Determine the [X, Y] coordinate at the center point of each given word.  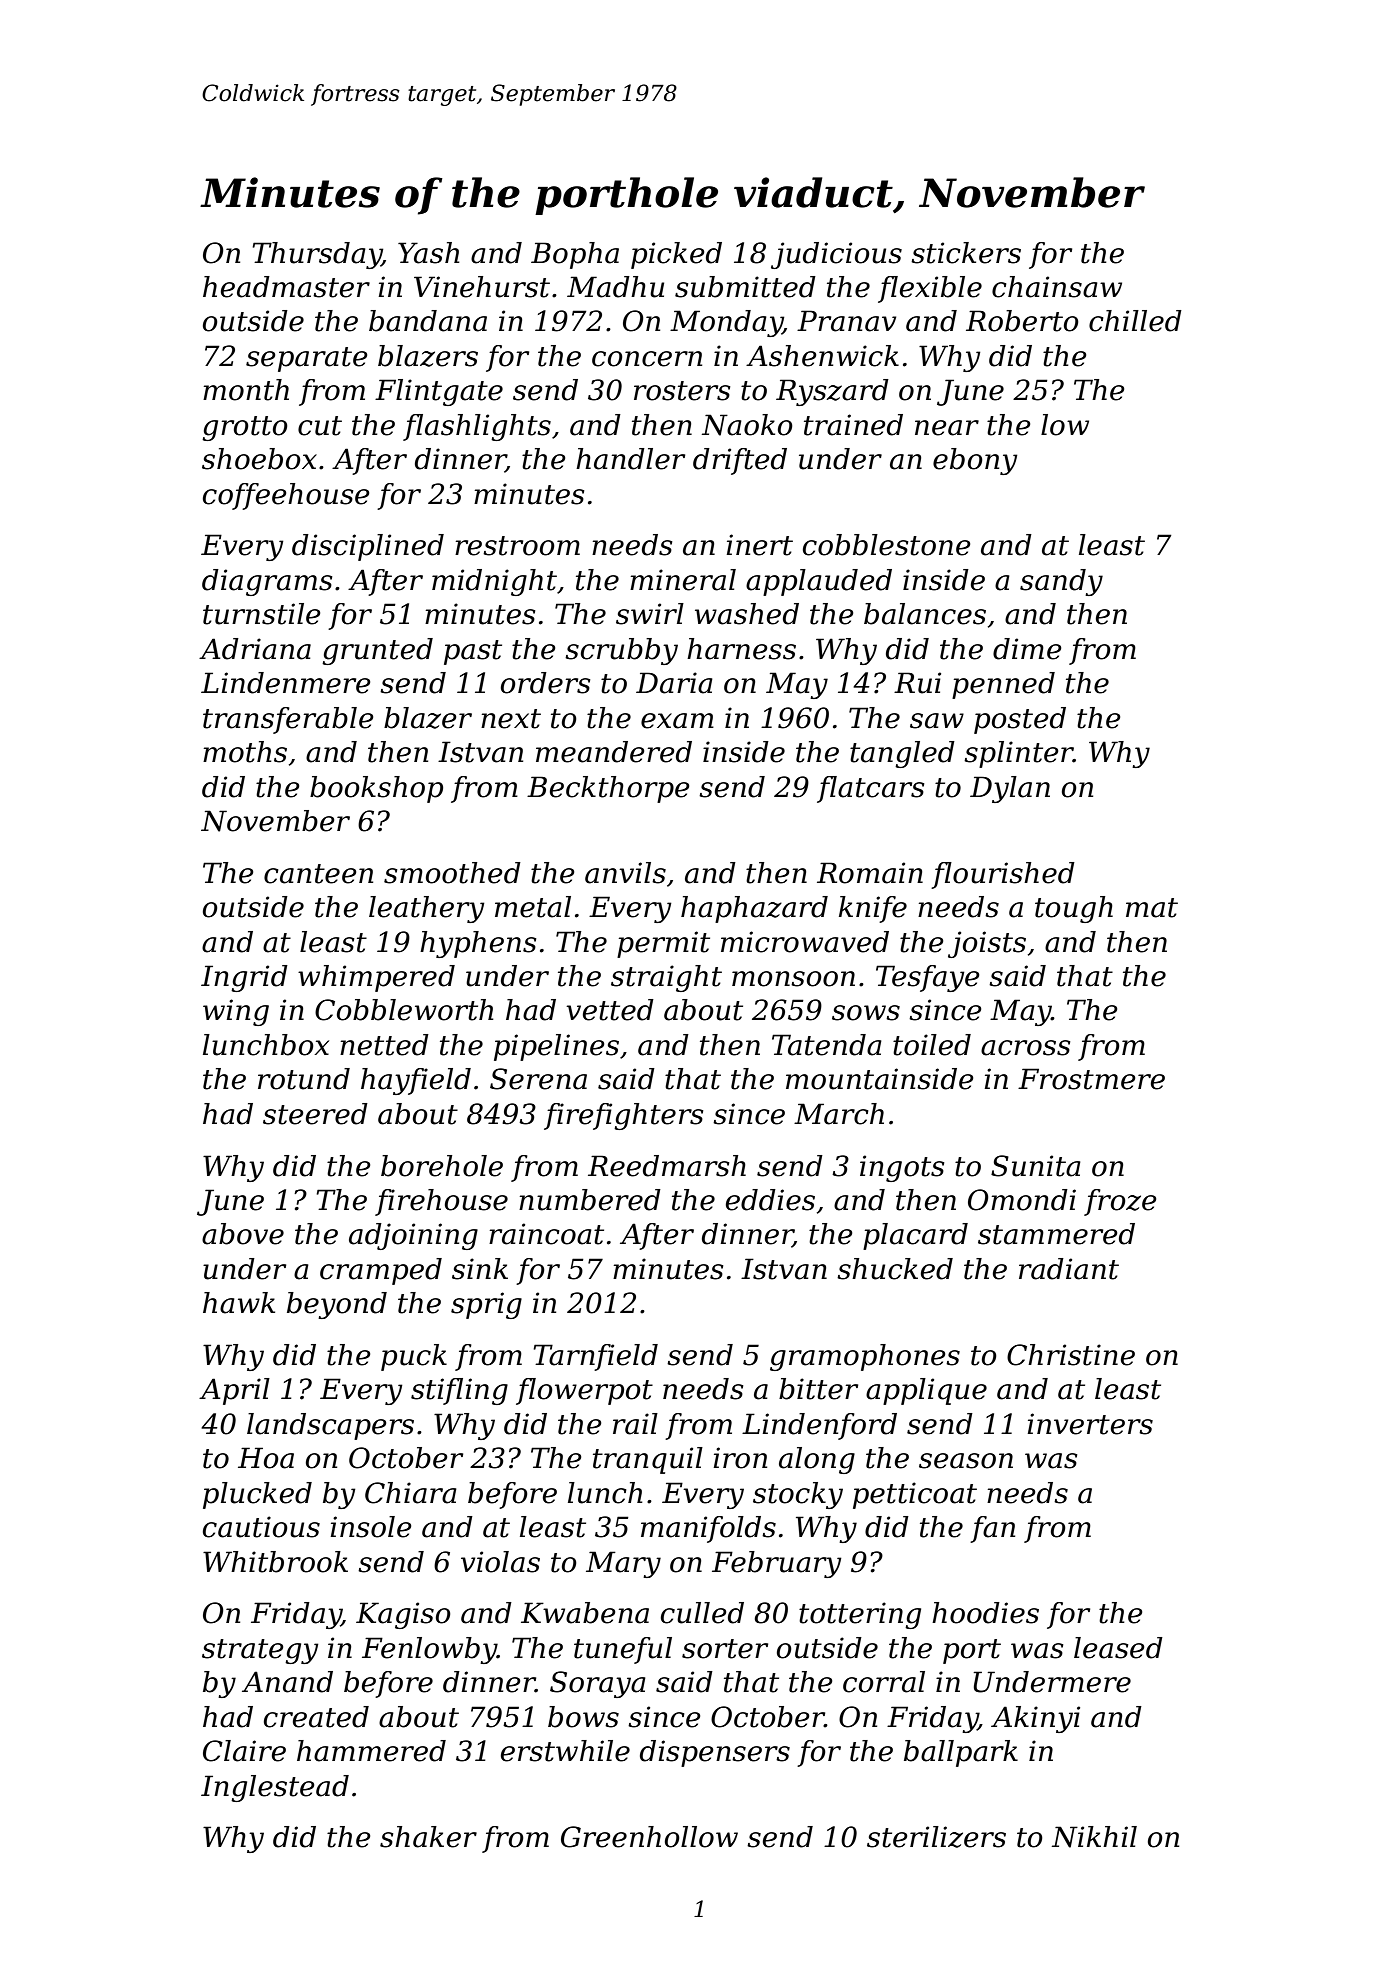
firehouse [441, 1202]
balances [925, 614]
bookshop [376, 789]
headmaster [286, 287]
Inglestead [275, 1788]
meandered [614, 752]
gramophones [865, 1357]
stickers [966, 253]
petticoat [915, 1495]
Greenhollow [649, 1837]
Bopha [575, 255]
